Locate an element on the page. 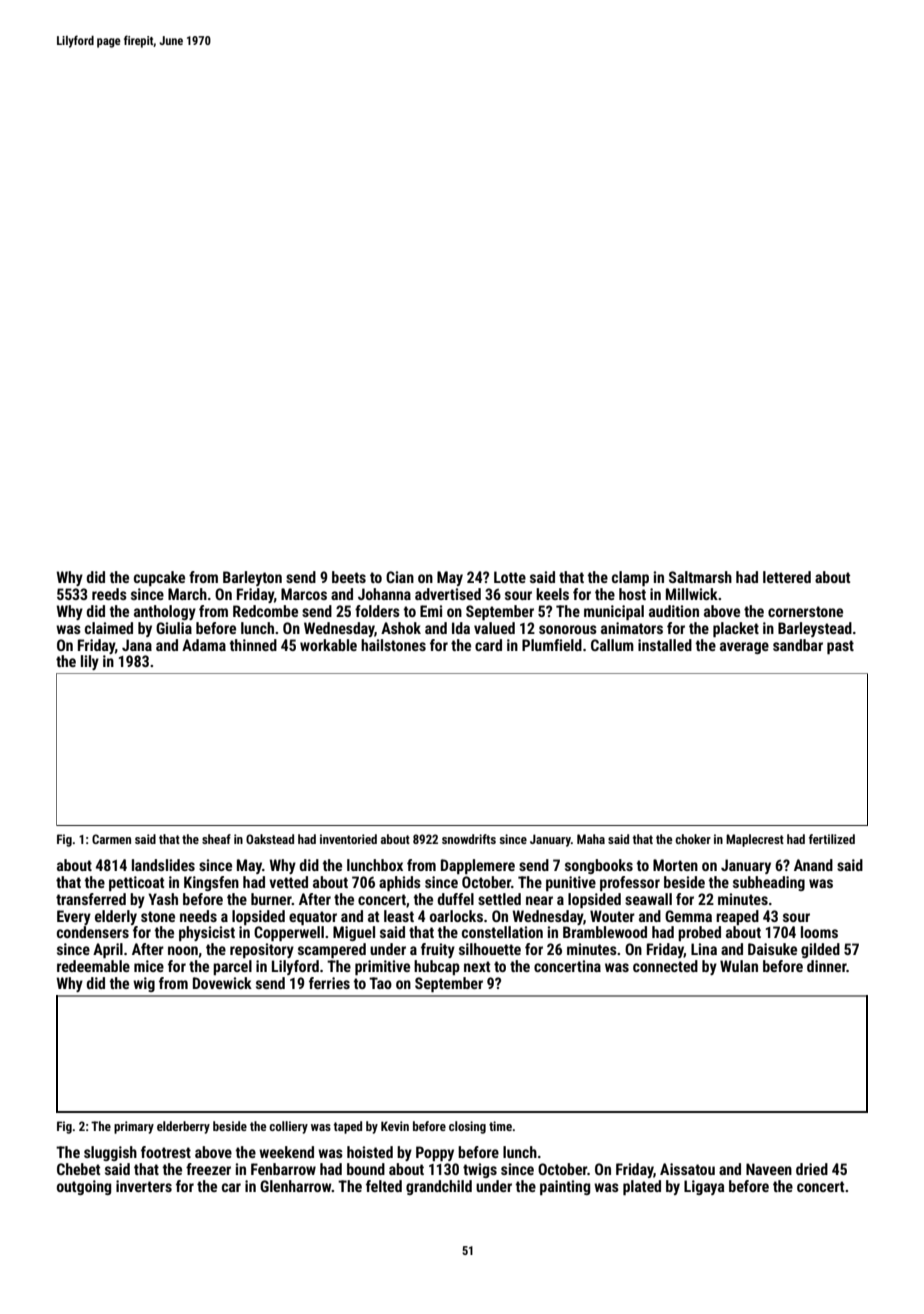 The height and width of the document is (1314, 924). workable is located at coordinates (328, 645).
